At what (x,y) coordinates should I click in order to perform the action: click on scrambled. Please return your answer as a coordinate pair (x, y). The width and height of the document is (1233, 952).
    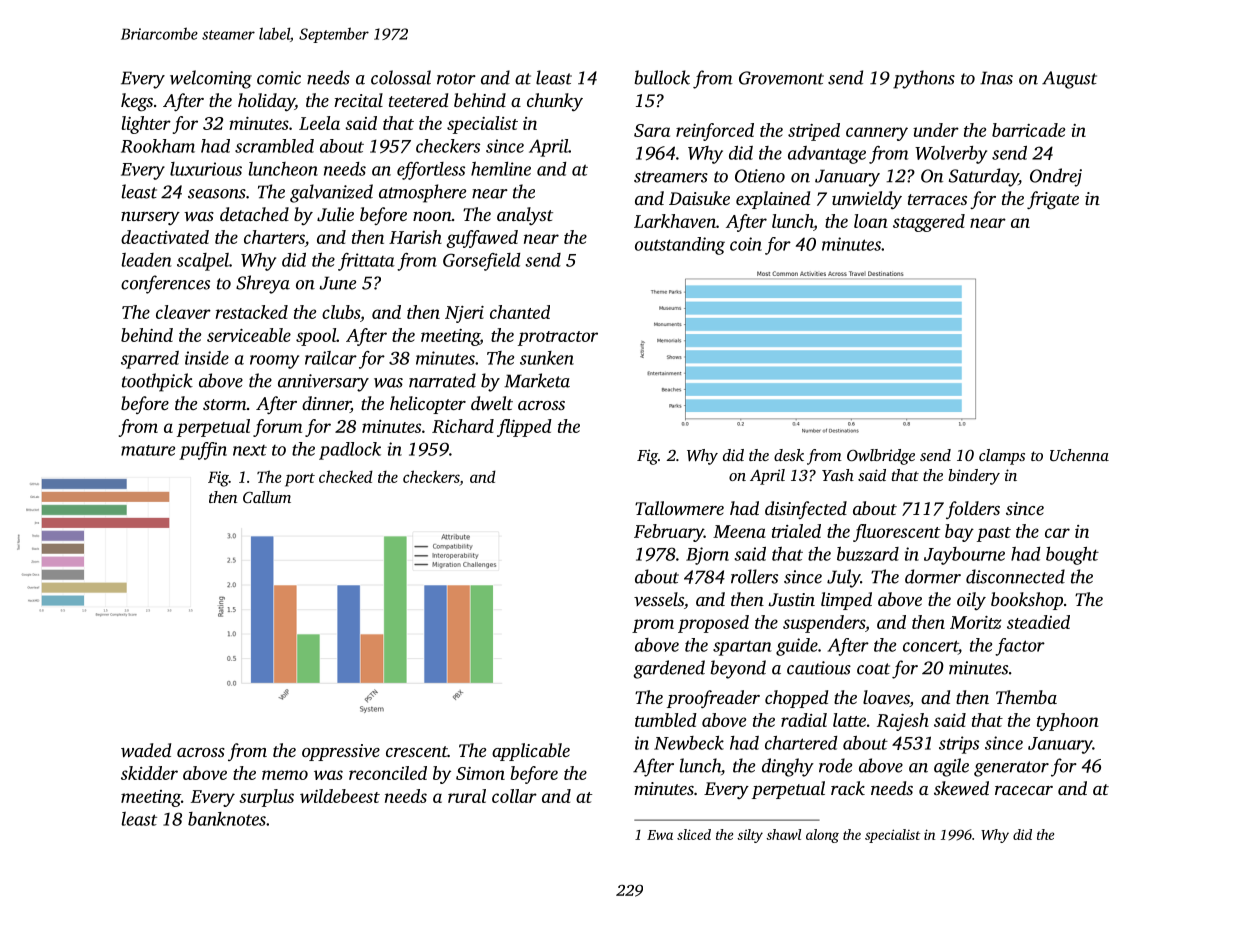
    Looking at the image, I should click on (274, 146).
